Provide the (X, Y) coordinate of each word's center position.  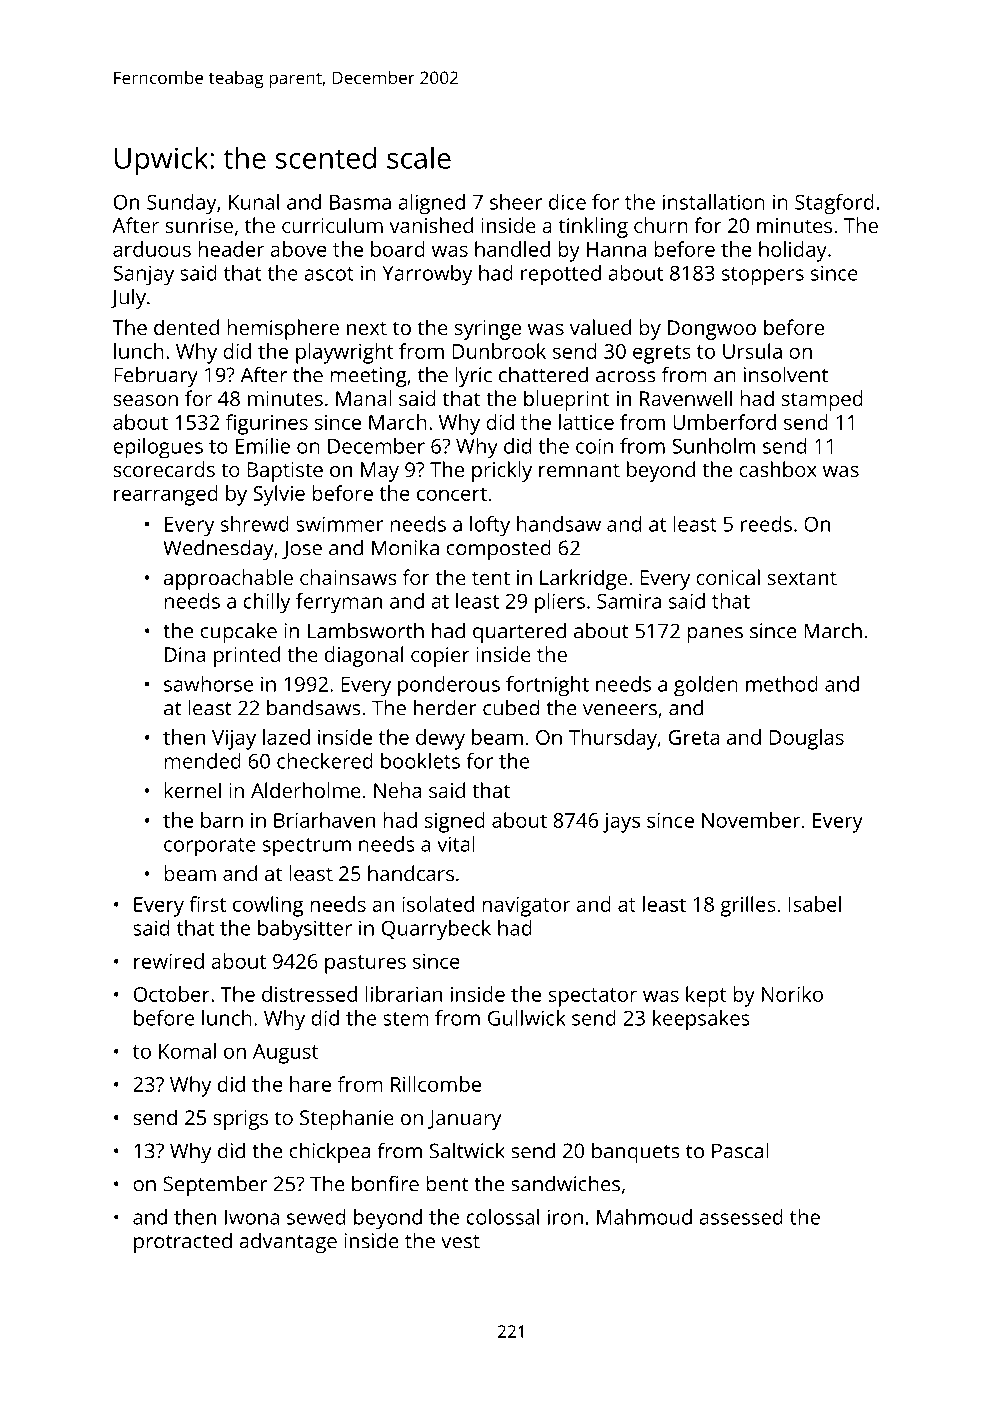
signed (455, 822)
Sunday (181, 204)
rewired (169, 961)
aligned (431, 204)
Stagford (834, 204)
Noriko (792, 994)
